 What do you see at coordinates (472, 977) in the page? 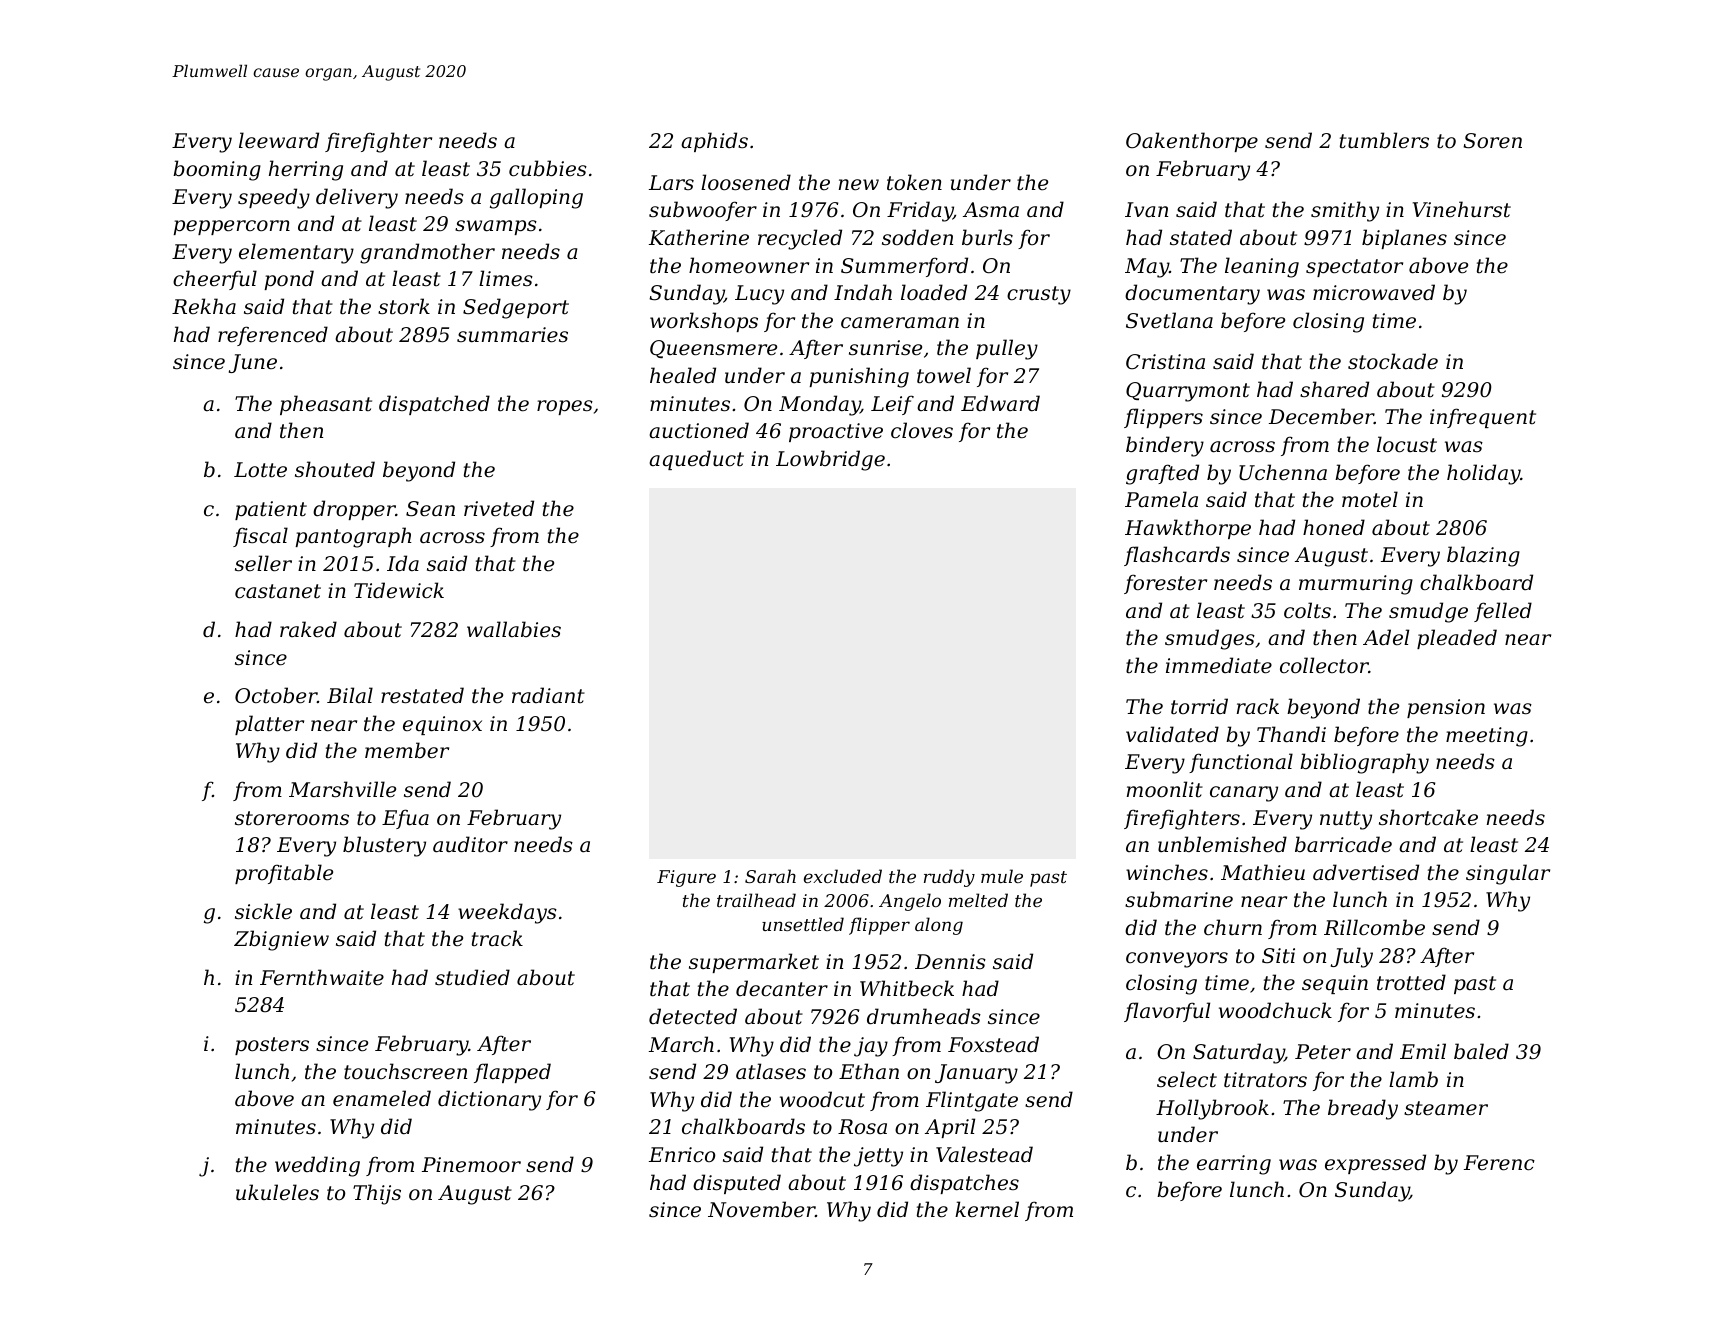
I see `studied` at bounding box center [472, 977].
